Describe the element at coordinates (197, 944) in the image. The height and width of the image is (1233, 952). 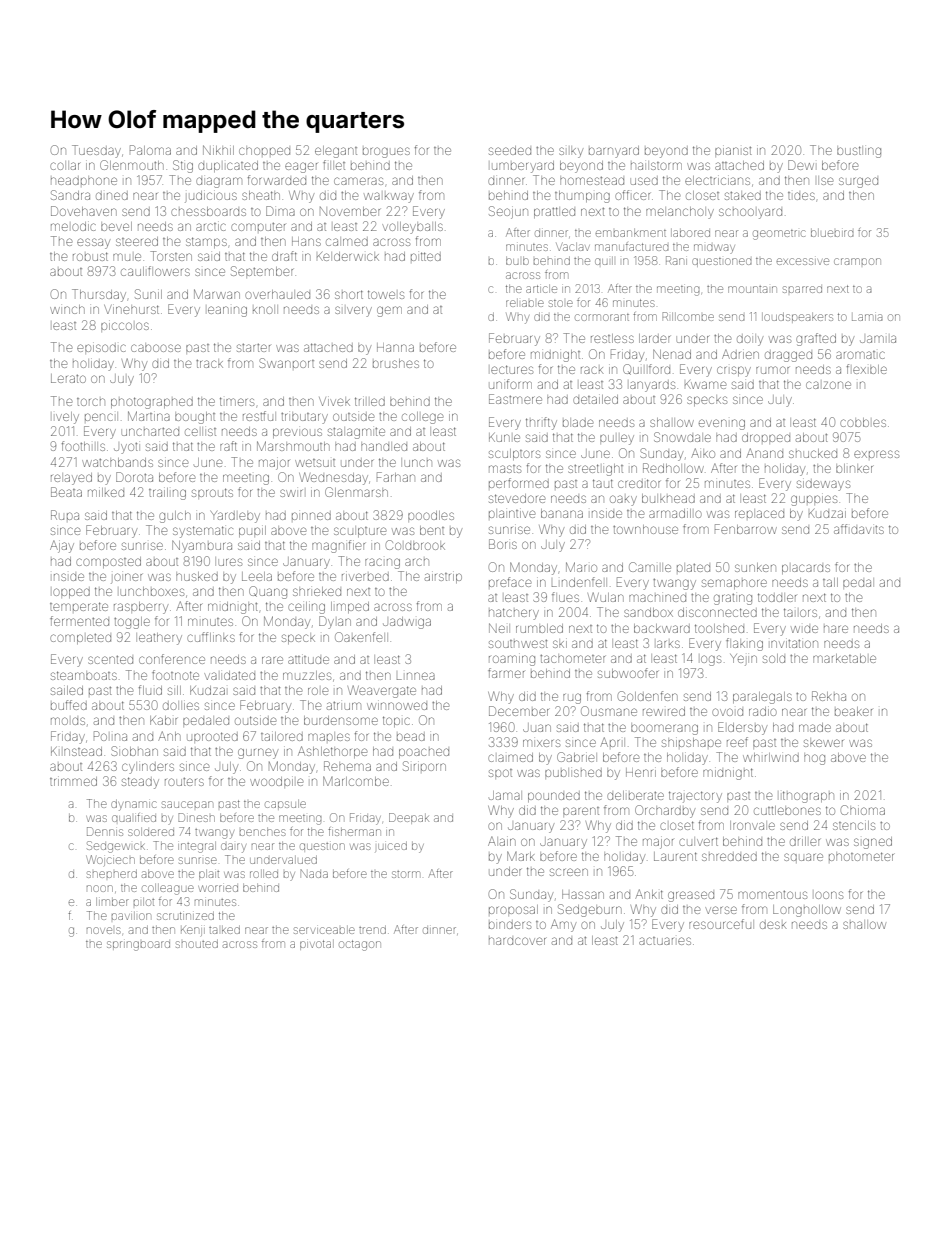
I see `shouted` at that location.
